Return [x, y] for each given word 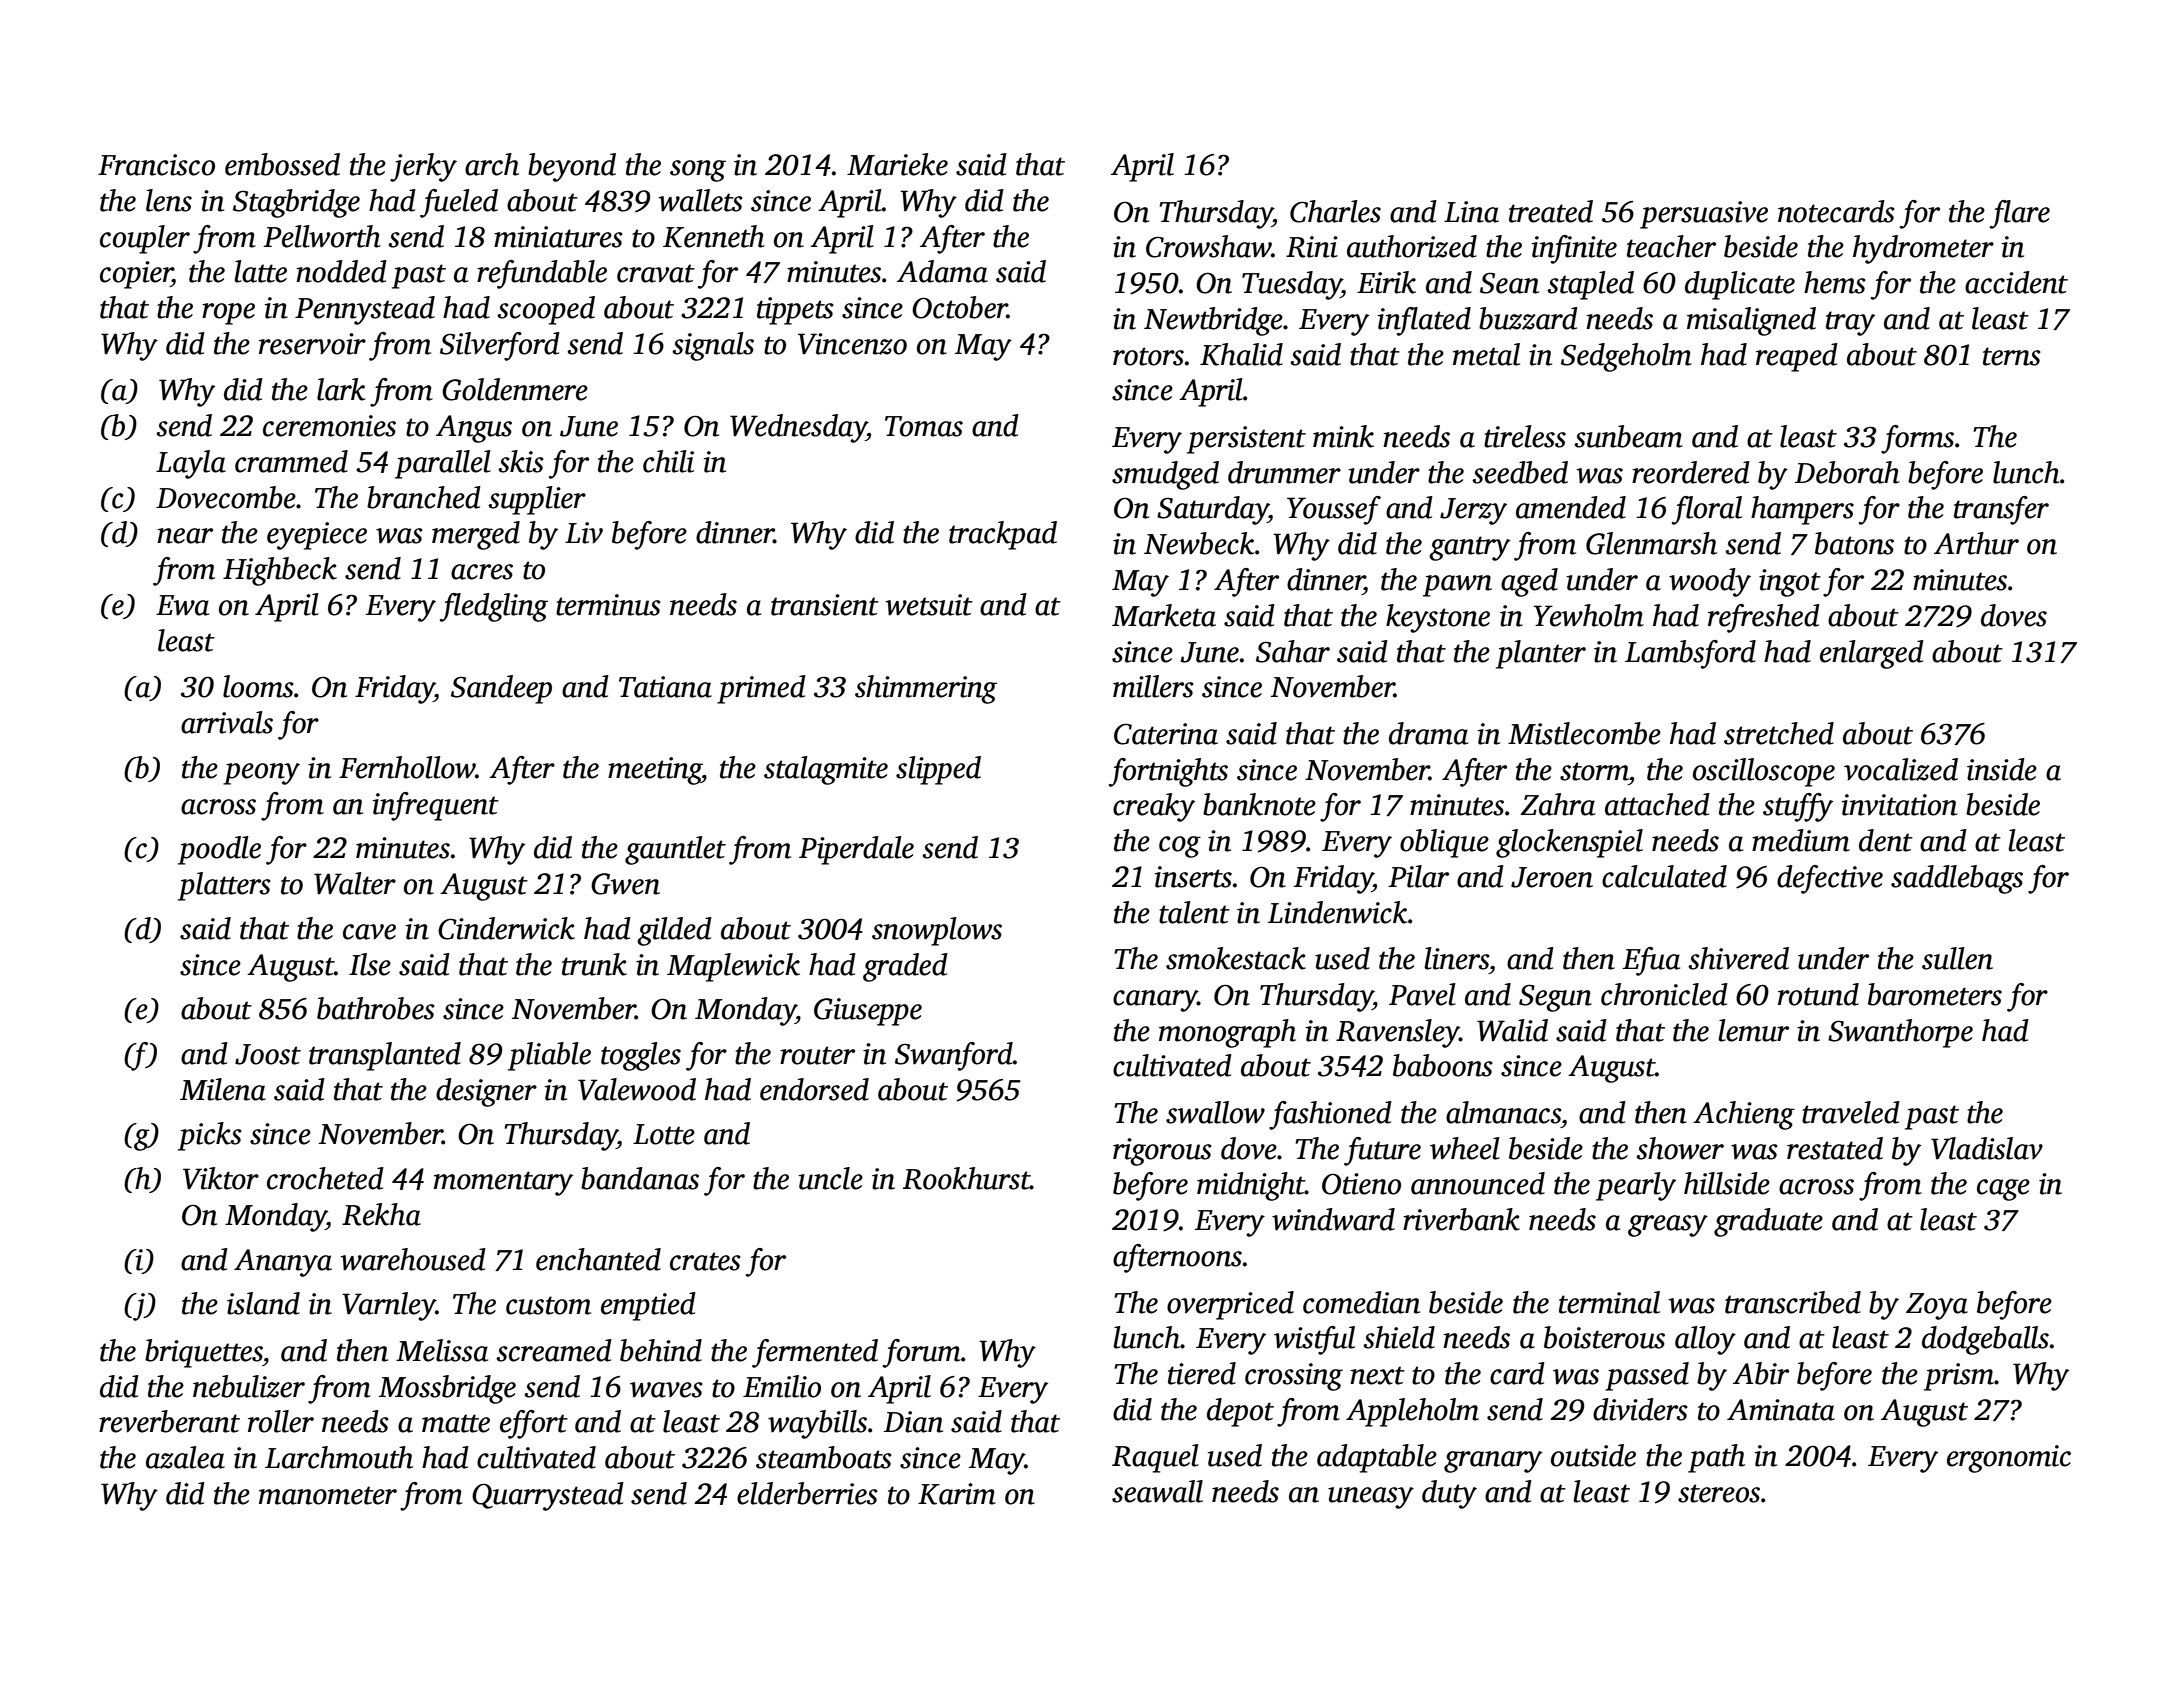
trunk [594, 964]
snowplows [937, 931]
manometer [328, 1495]
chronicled [1664, 994]
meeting [655, 771]
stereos [1719, 1493]
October [959, 307]
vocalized [1901, 769]
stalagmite [826, 770]
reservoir [312, 344]
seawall [1157, 1491]
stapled [1590, 285]
